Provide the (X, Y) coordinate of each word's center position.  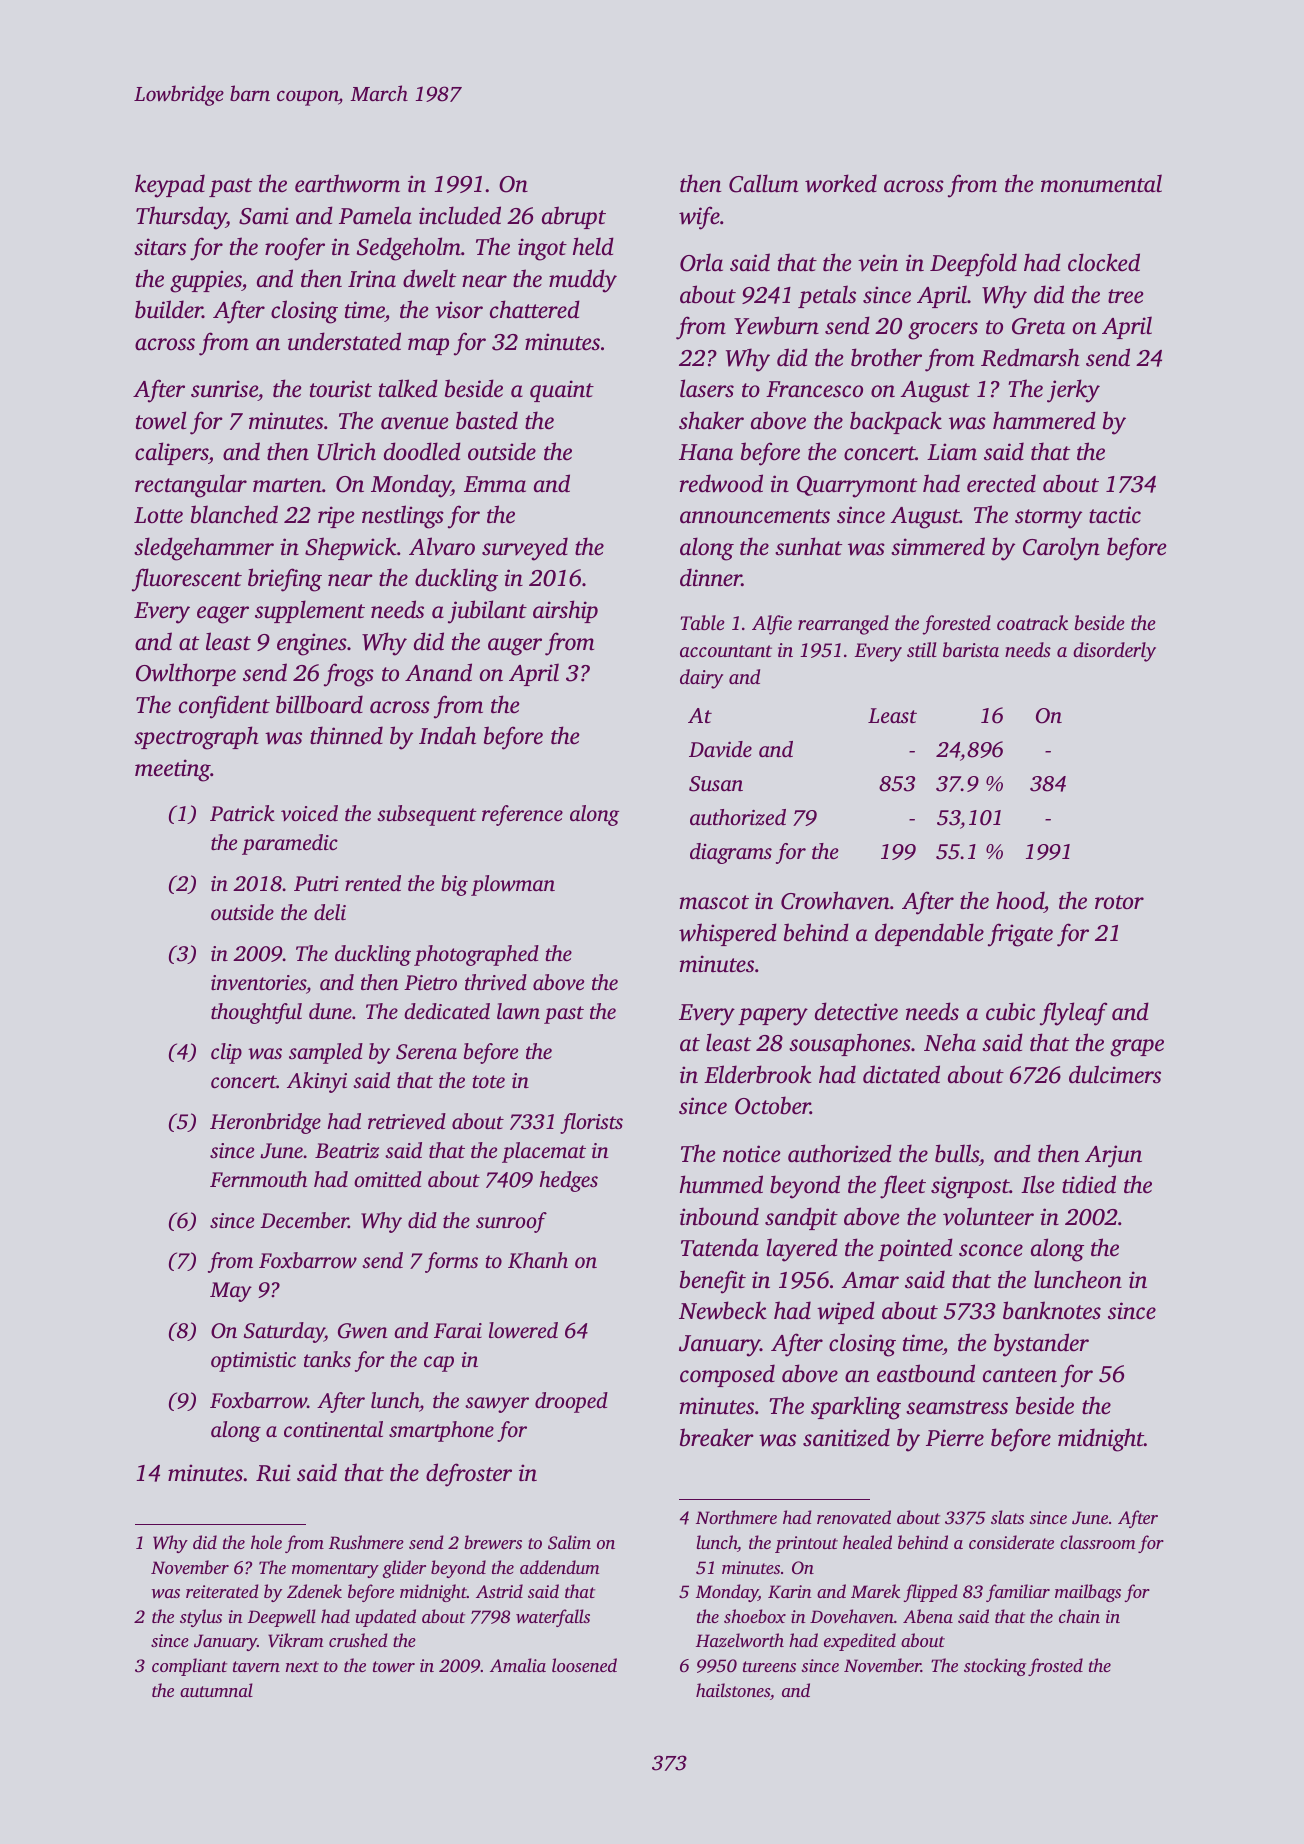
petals (827, 296)
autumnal (216, 1690)
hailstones (733, 1690)
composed (727, 1375)
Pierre (955, 1438)
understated (344, 341)
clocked (1104, 262)
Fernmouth (258, 1179)
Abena (928, 1616)
